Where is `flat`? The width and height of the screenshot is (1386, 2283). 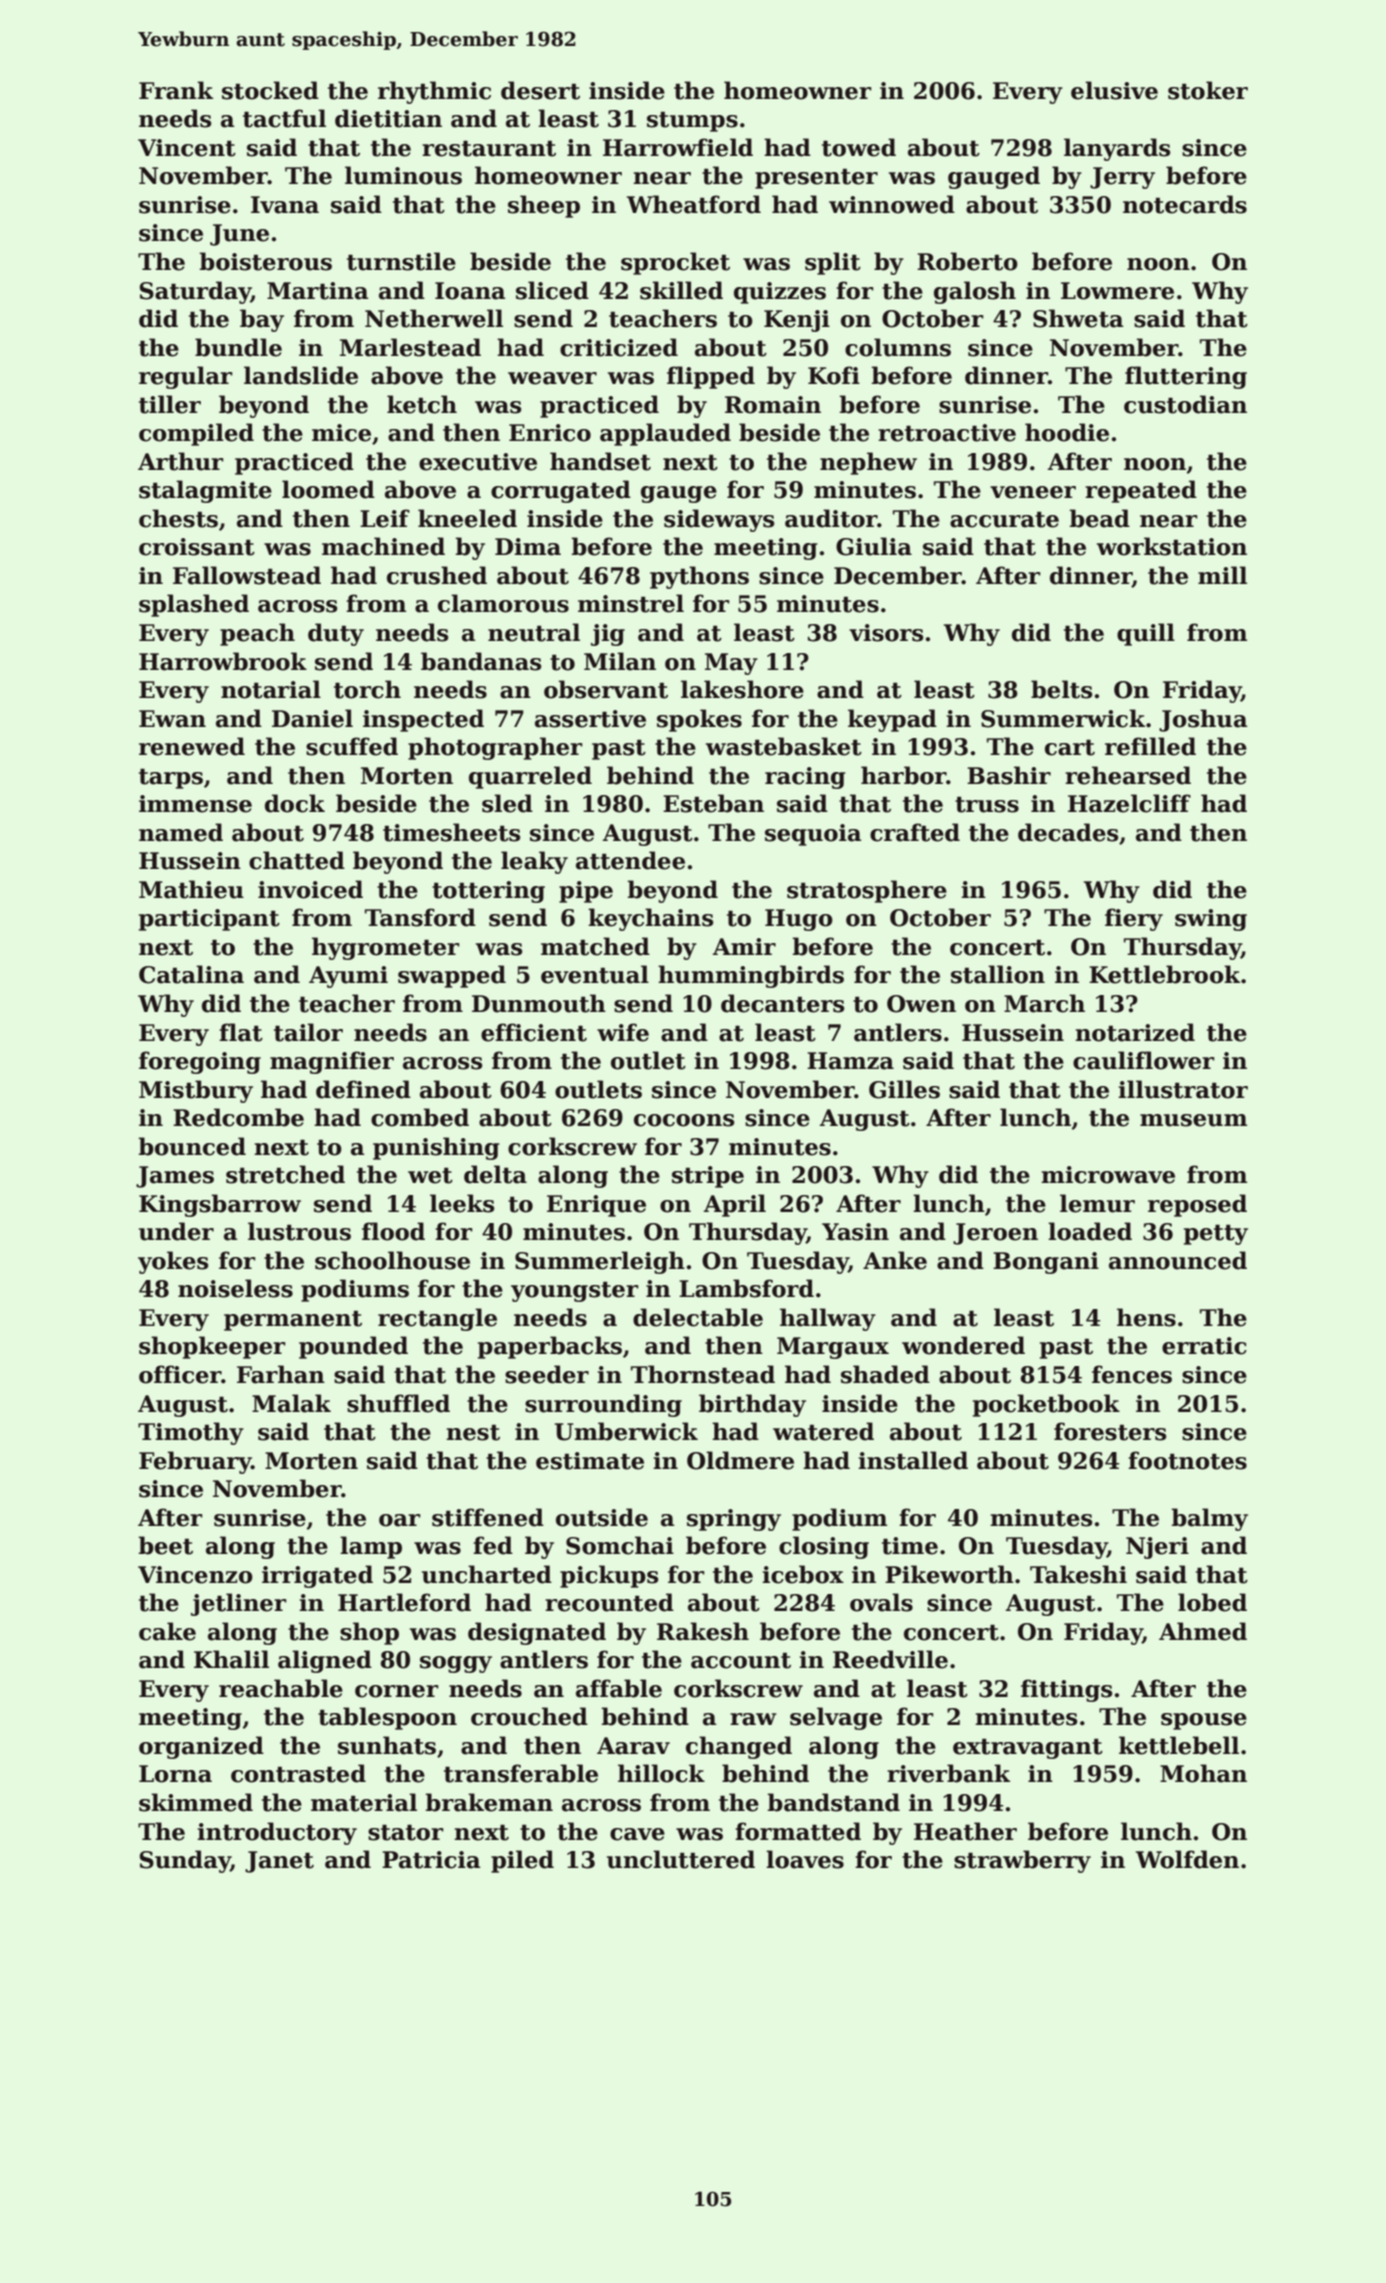 flat is located at coordinates (241, 1032).
